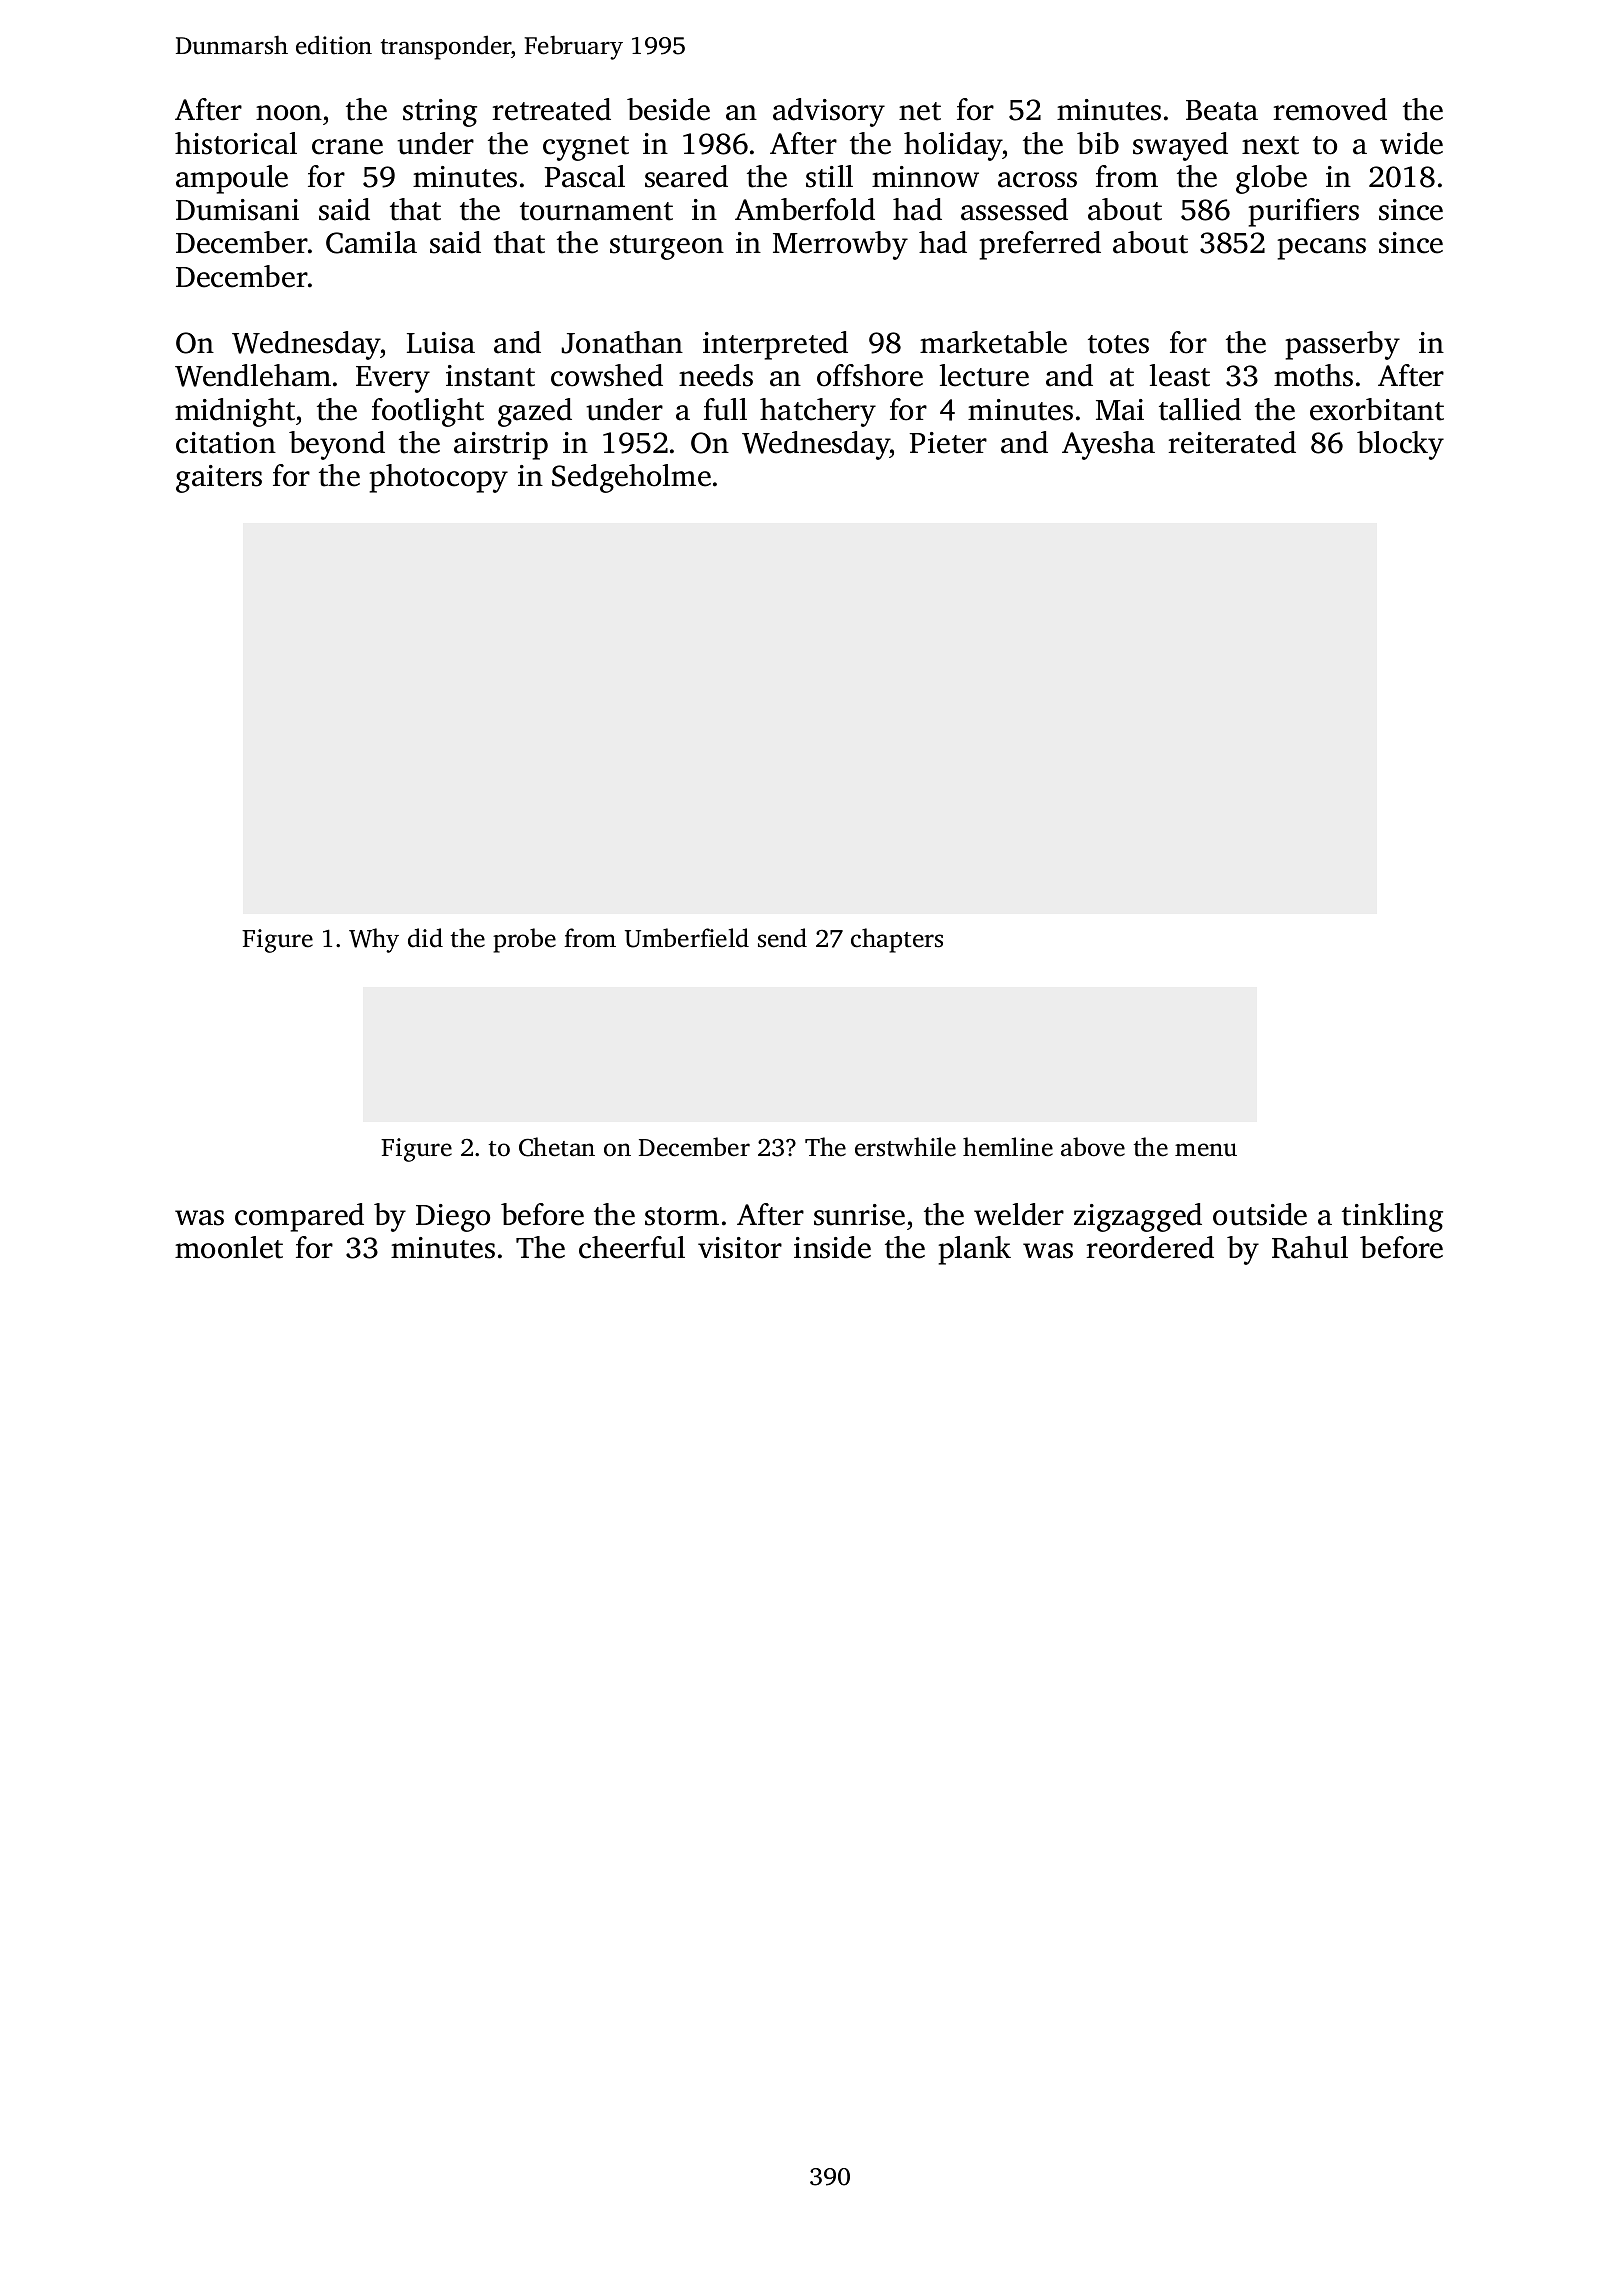  What do you see at coordinates (596, 211) in the screenshot?
I see `tournament` at bounding box center [596, 211].
